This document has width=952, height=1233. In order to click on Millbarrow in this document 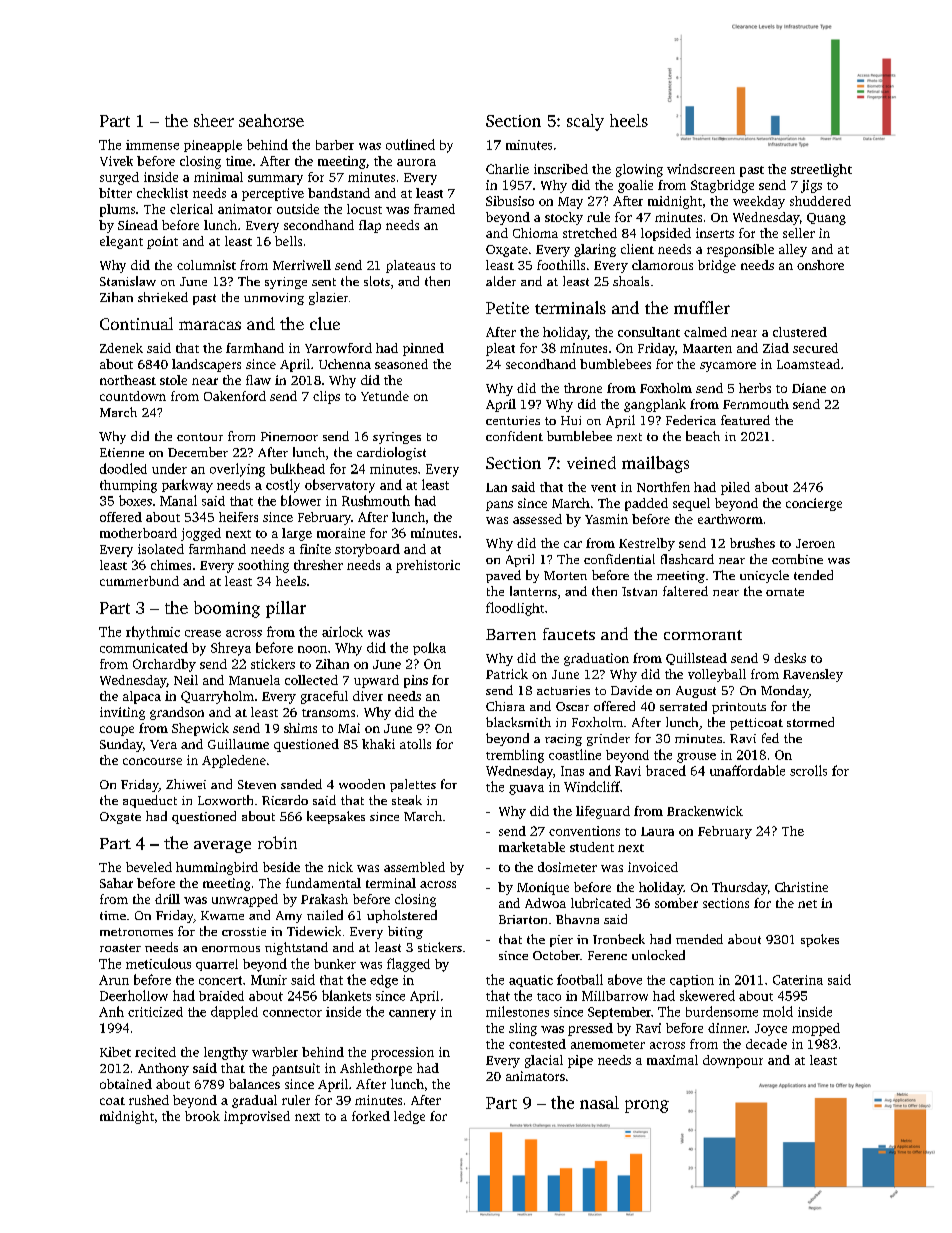, I will do `click(615, 996)`.
